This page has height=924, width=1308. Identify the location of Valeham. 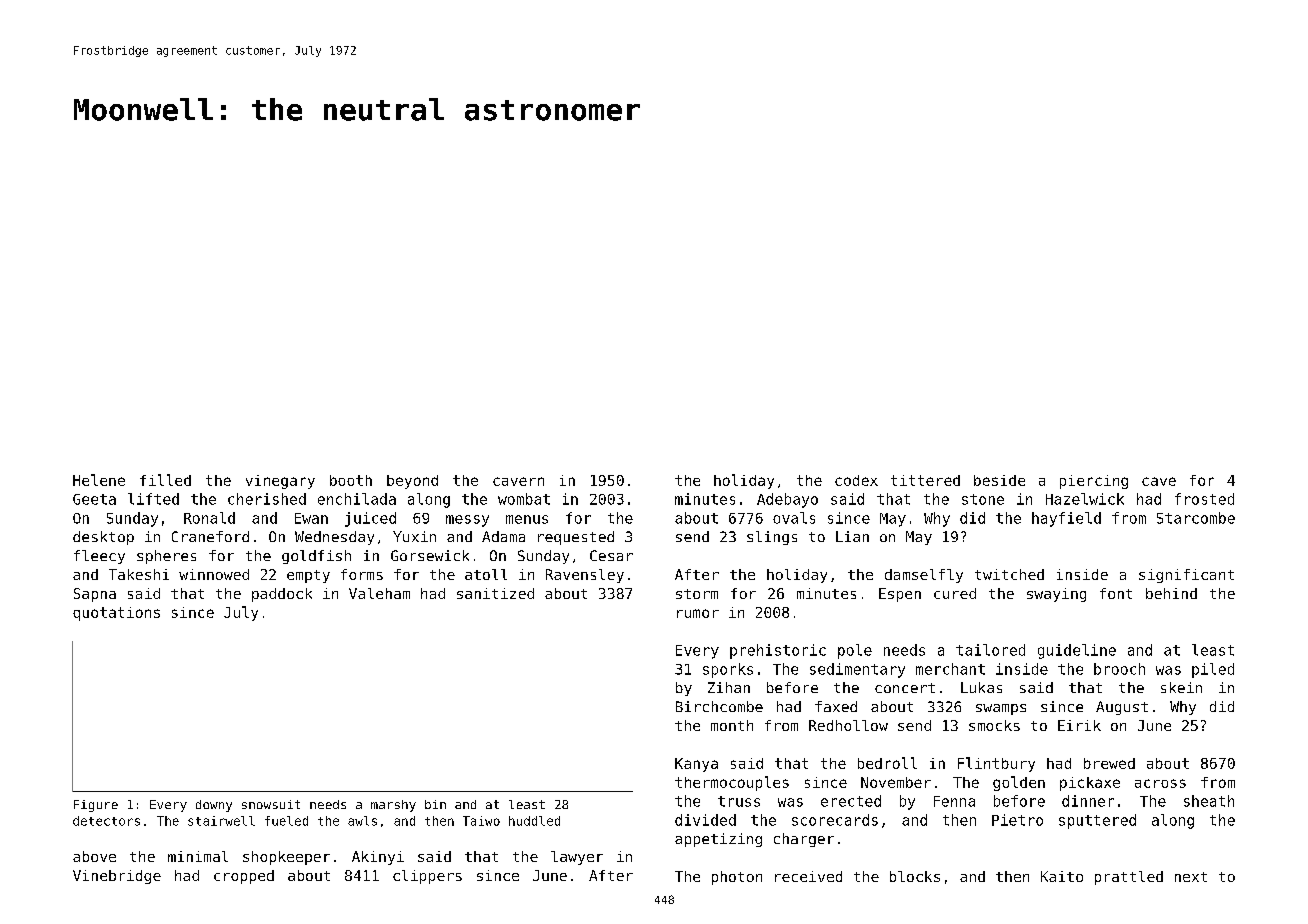
(379, 593).
